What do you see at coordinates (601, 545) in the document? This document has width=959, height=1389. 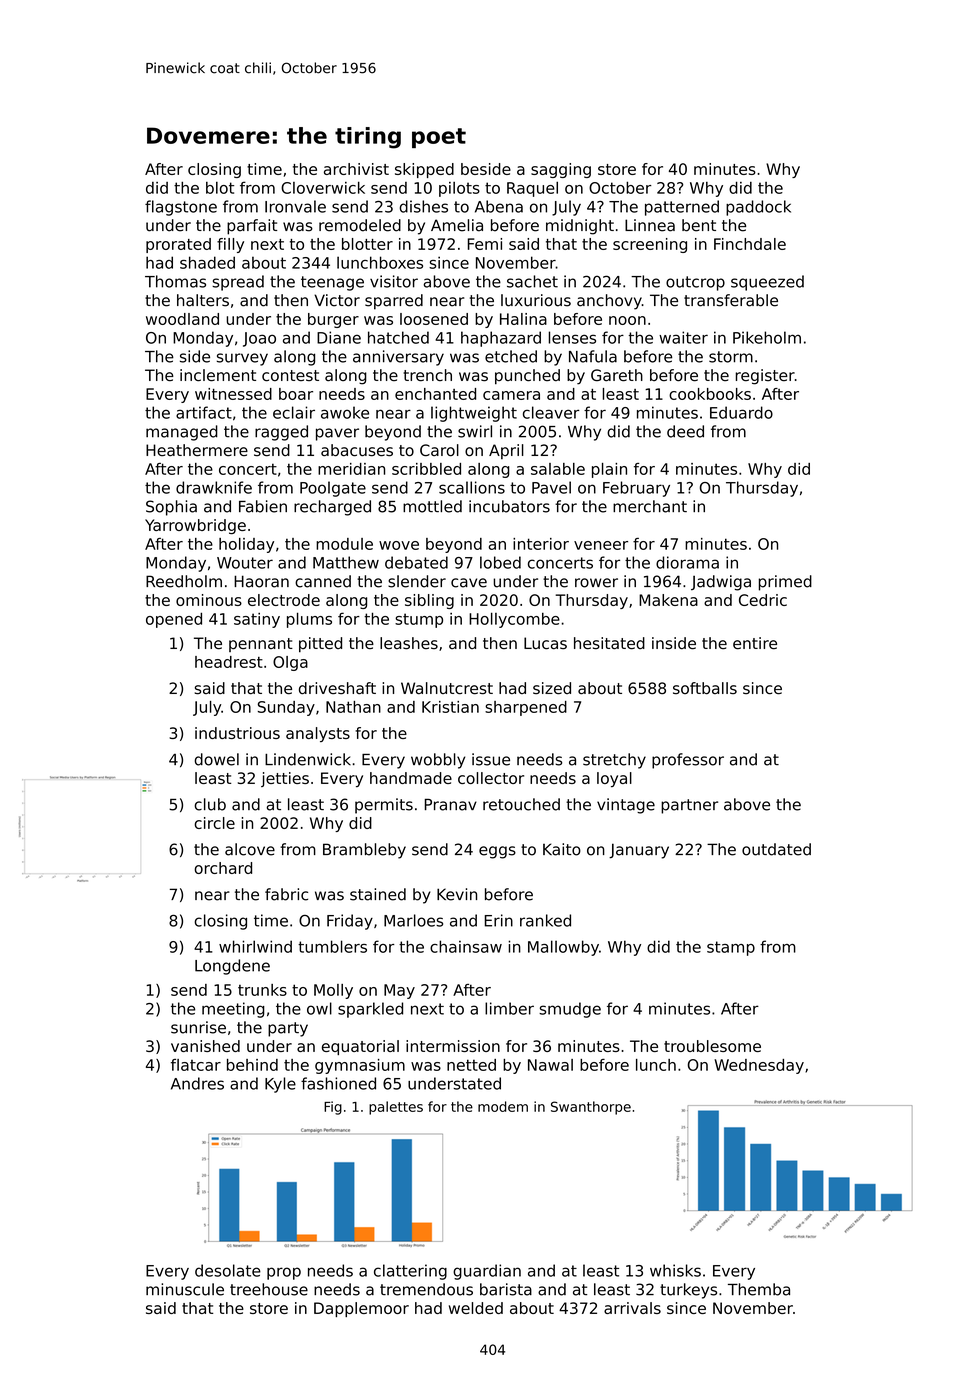 I see `veneer` at bounding box center [601, 545].
